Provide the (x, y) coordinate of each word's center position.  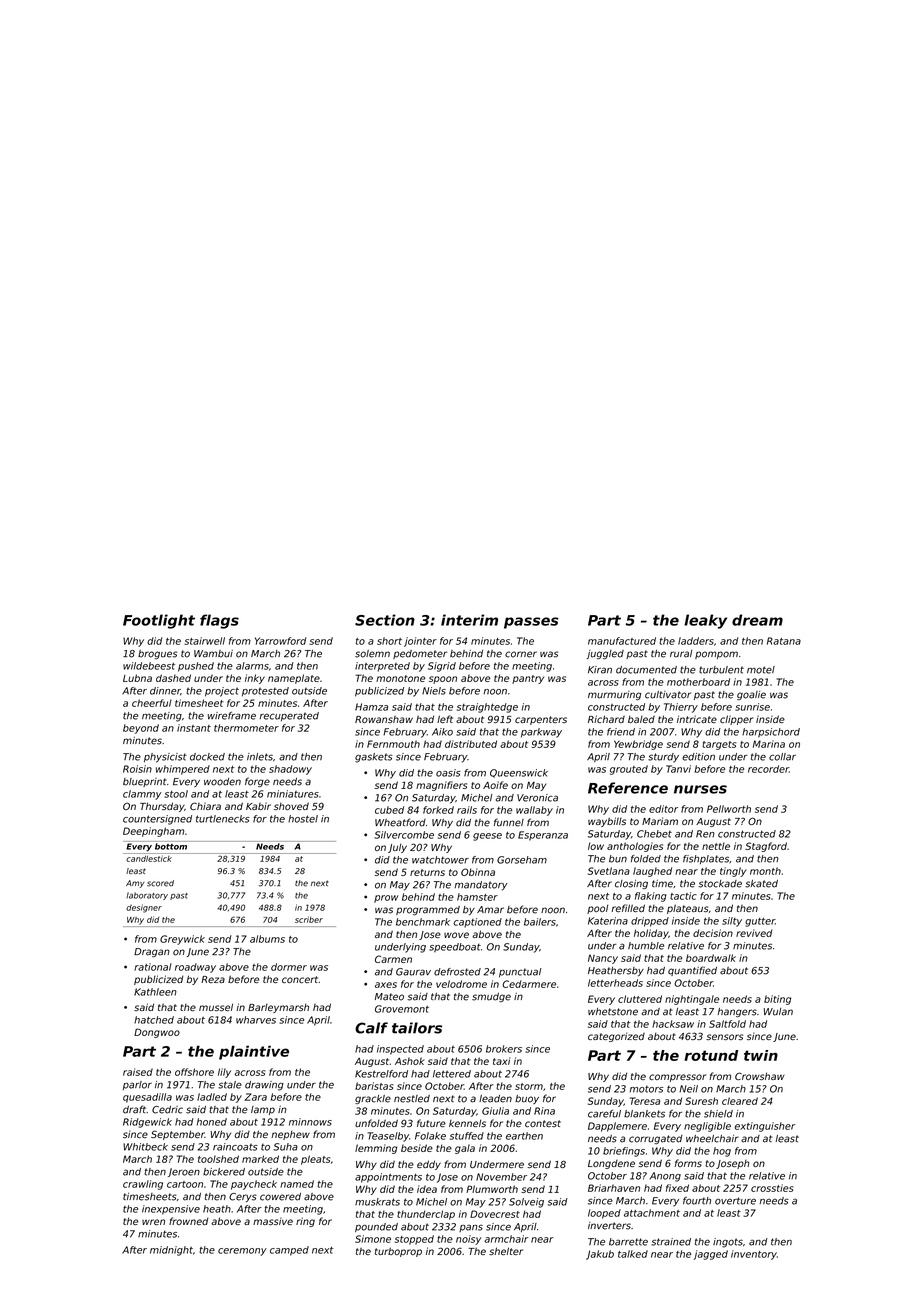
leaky (705, 621)
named (297, 1184)
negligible (707, 1127)
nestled (412, 1099)
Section (385, 620)
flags (219, 621)
